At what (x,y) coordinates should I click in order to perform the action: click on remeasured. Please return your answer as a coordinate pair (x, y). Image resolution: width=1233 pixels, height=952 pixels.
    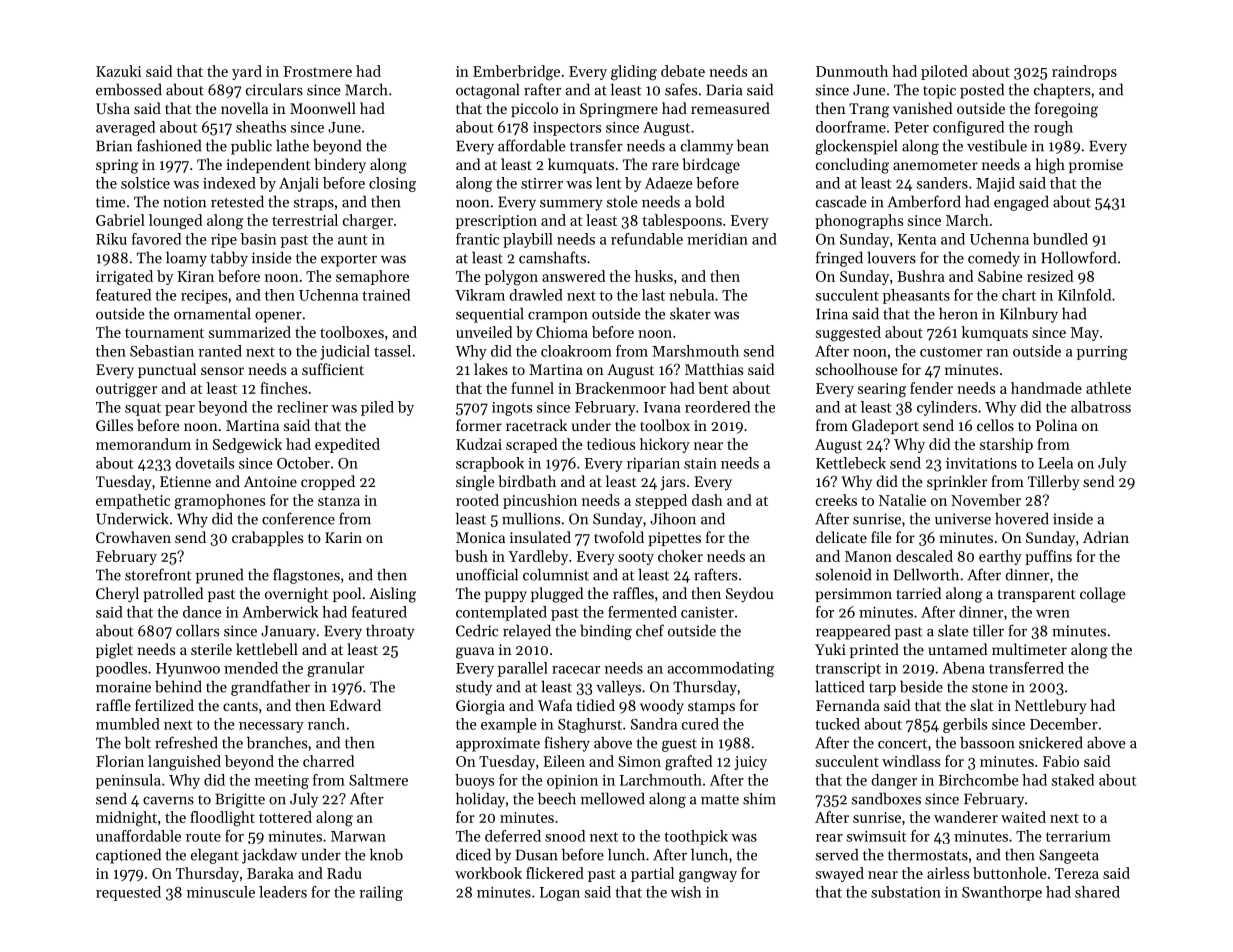
    Looking at the image, I should click on (730, 108).
